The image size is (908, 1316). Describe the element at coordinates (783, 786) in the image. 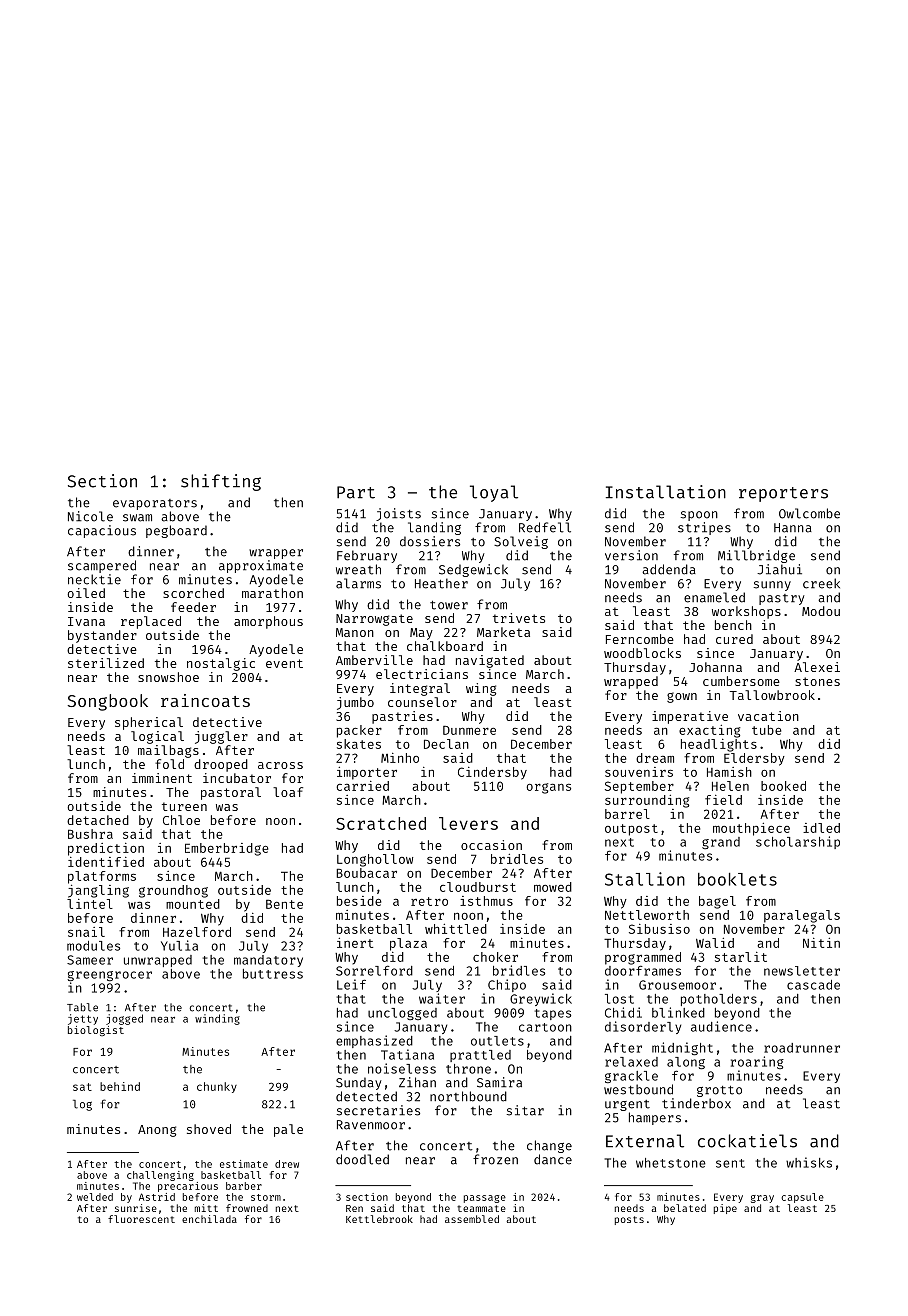

I see `booked` at that location.
